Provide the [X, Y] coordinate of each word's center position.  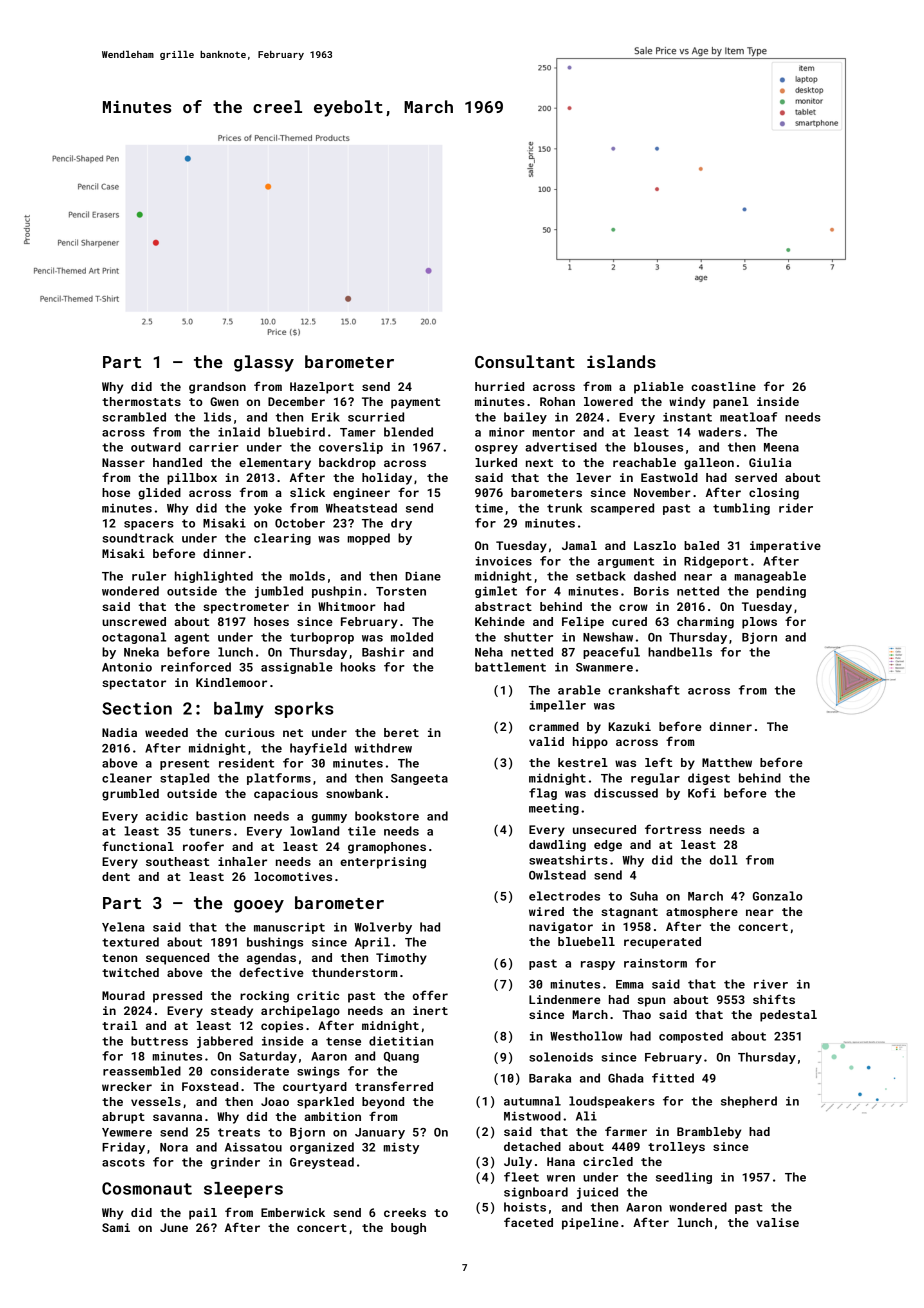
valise [777, 1222]
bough [408, 1229]
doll [724, 860]
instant [687, 417]
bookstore [387, 816]
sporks [304, 710]
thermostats [141, 401]
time [489, 508]
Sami [116, 1227]
